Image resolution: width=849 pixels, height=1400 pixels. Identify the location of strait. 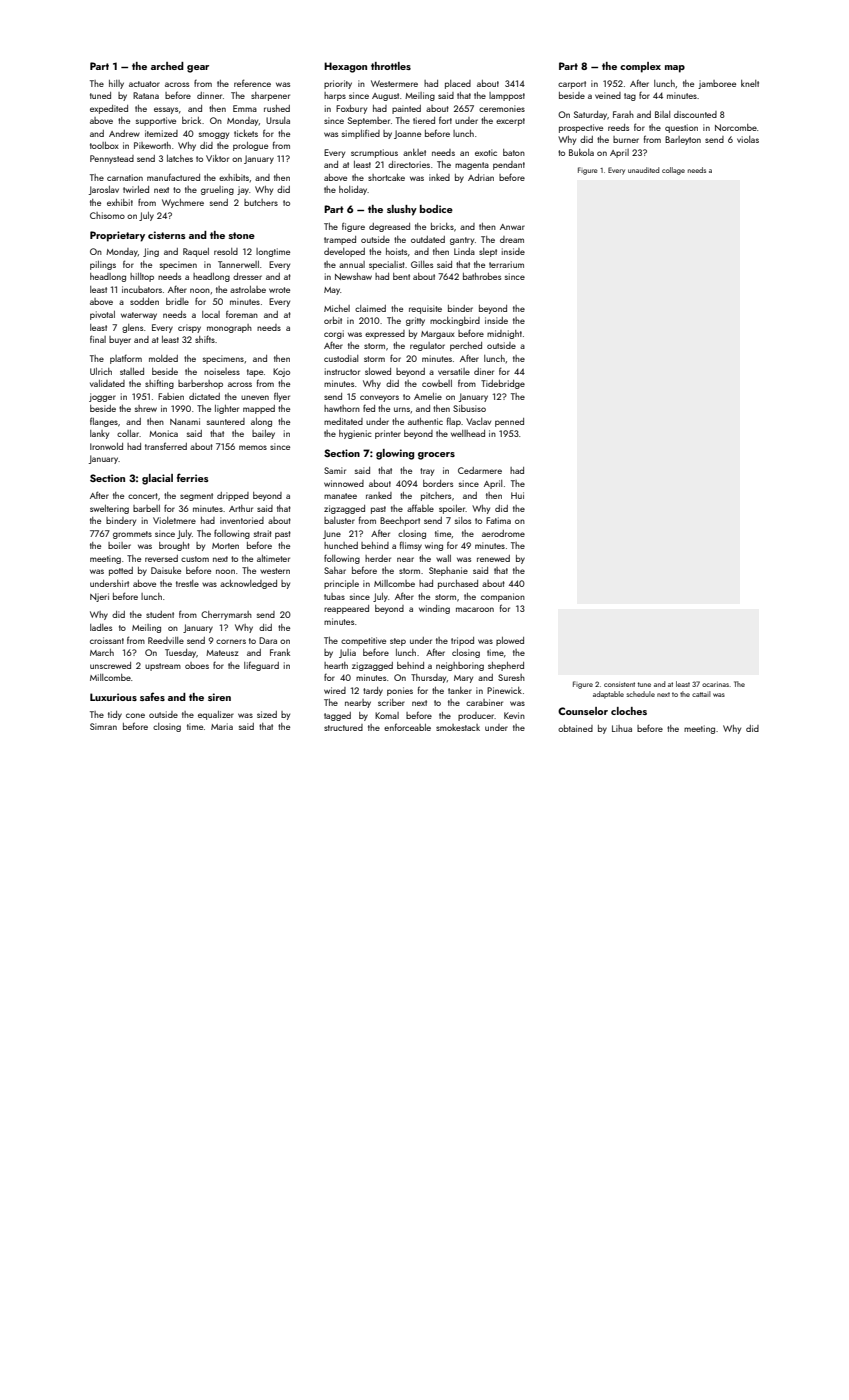
(263, 533).
